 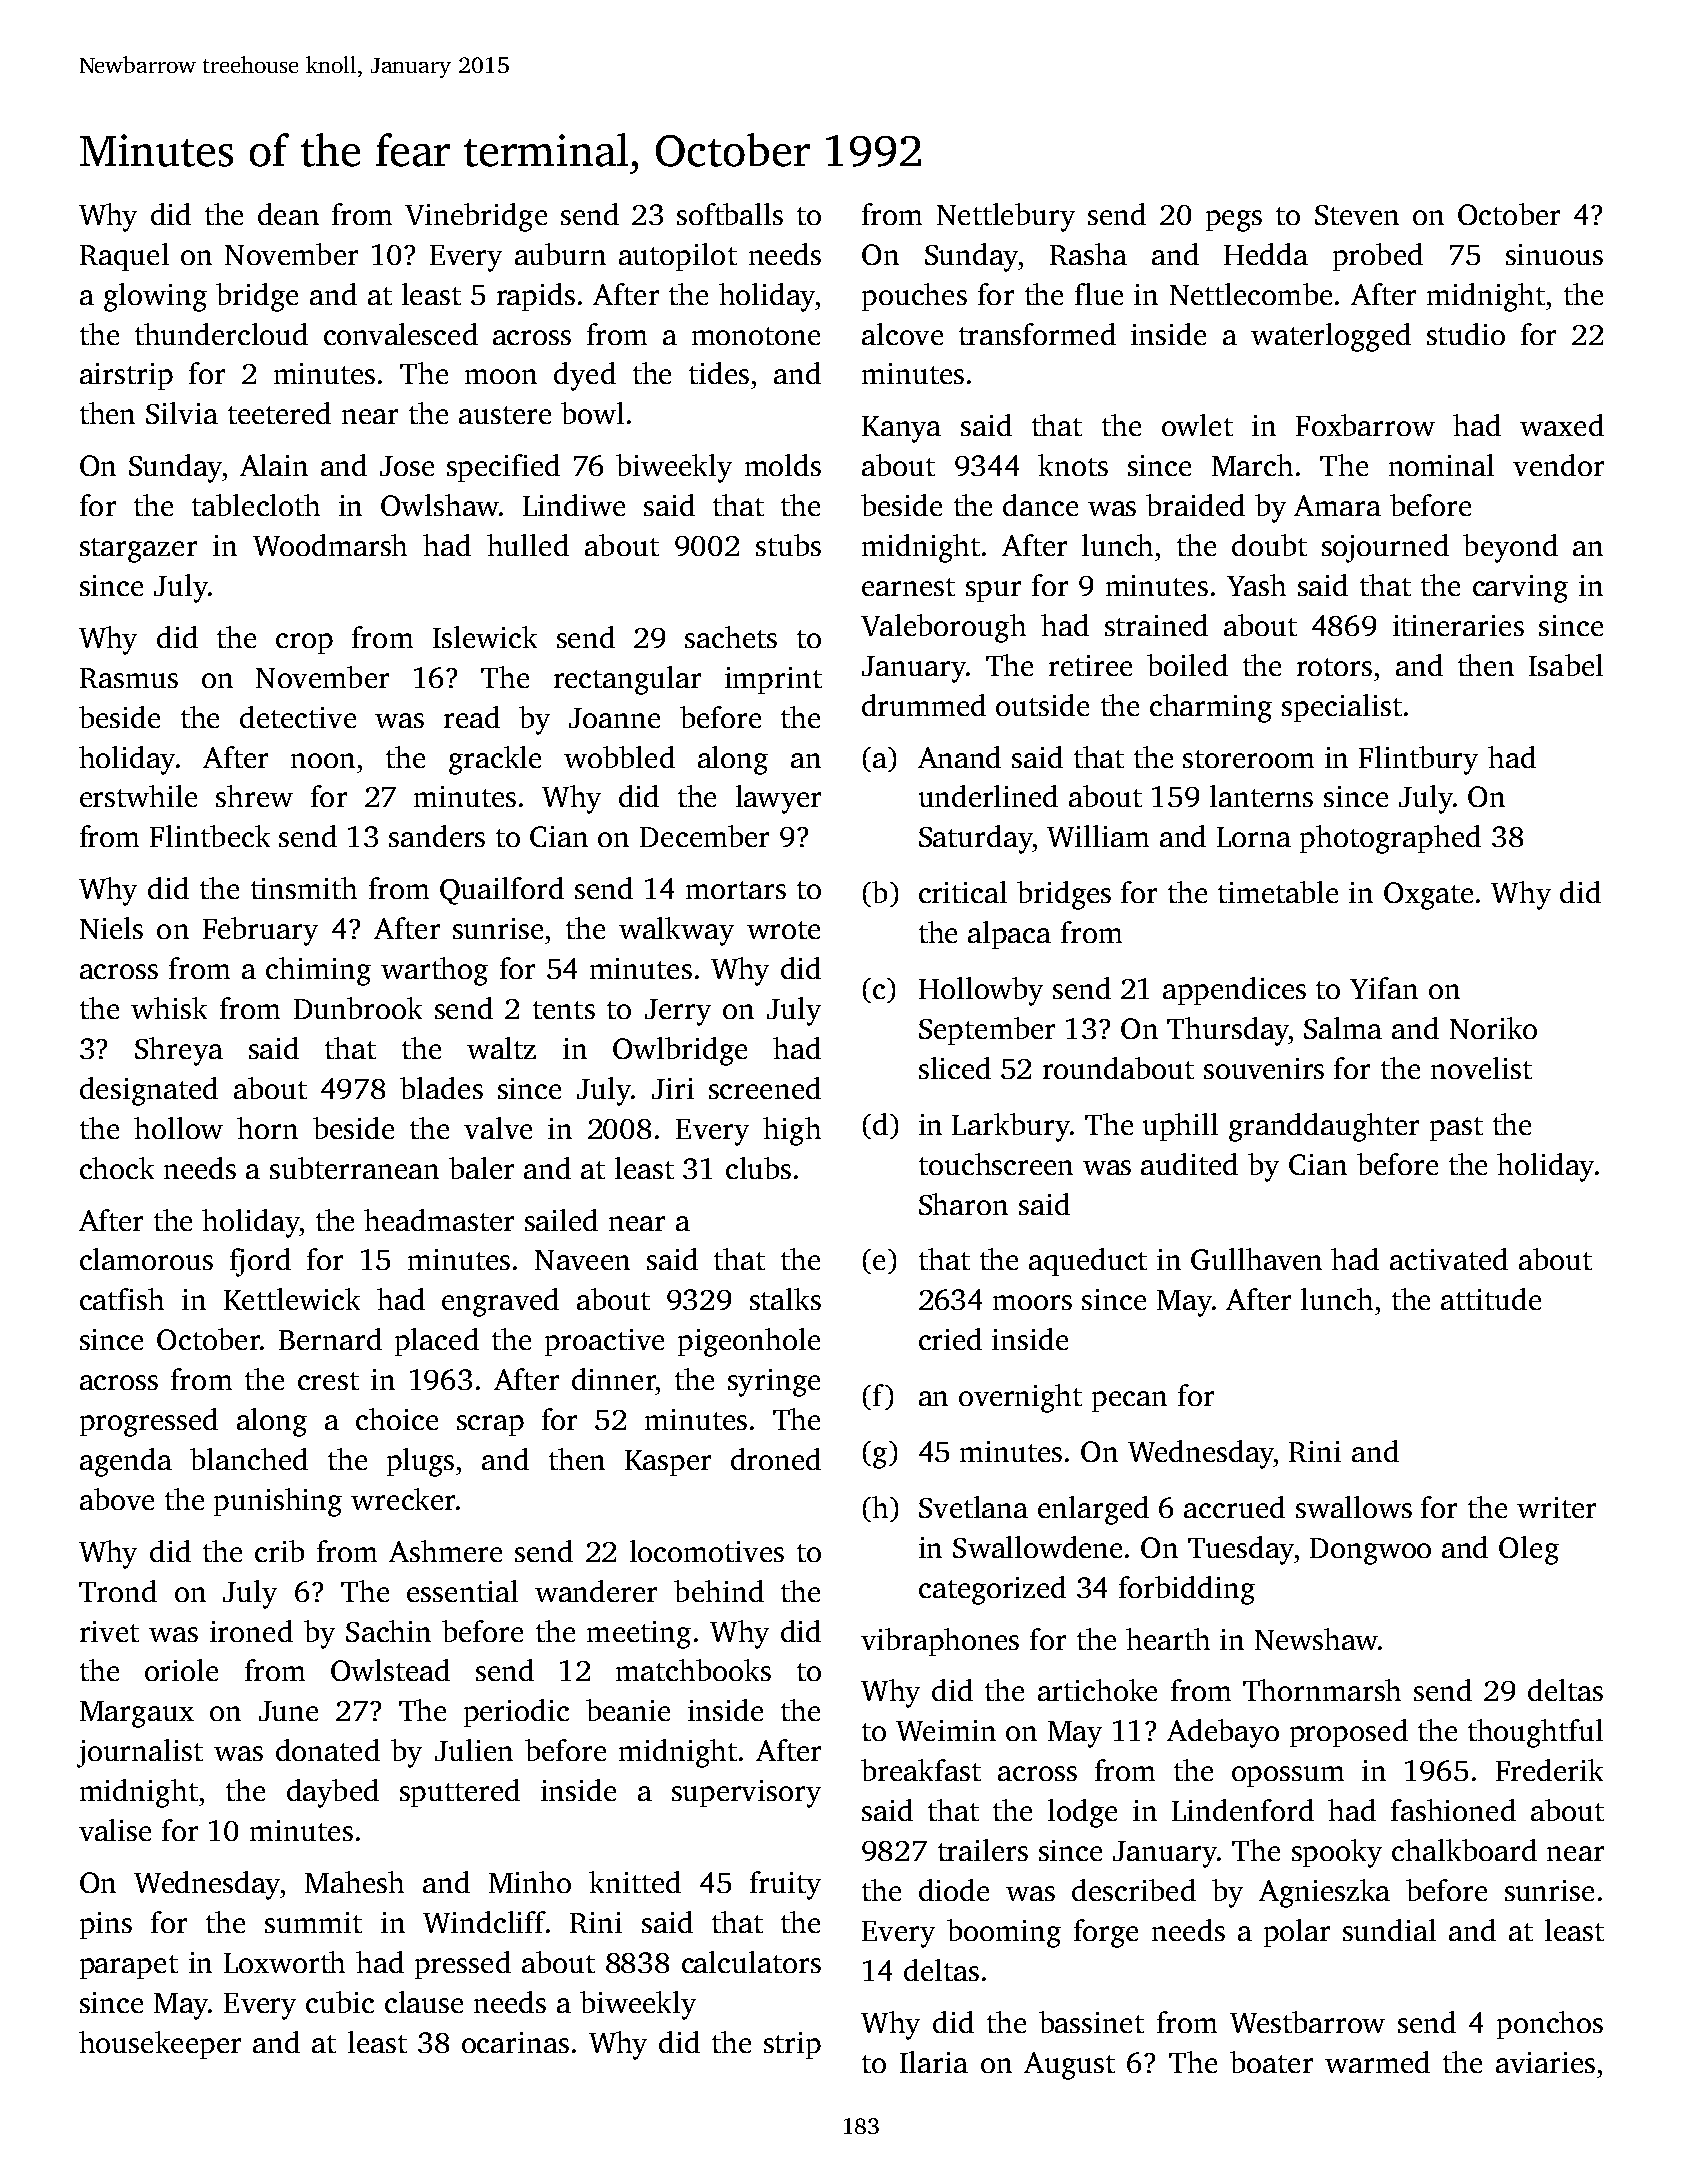 What do you see at coordinates (1549, 1770) in the screenshot?
I see `Frederik` at bounding box center [1549, 1770].
